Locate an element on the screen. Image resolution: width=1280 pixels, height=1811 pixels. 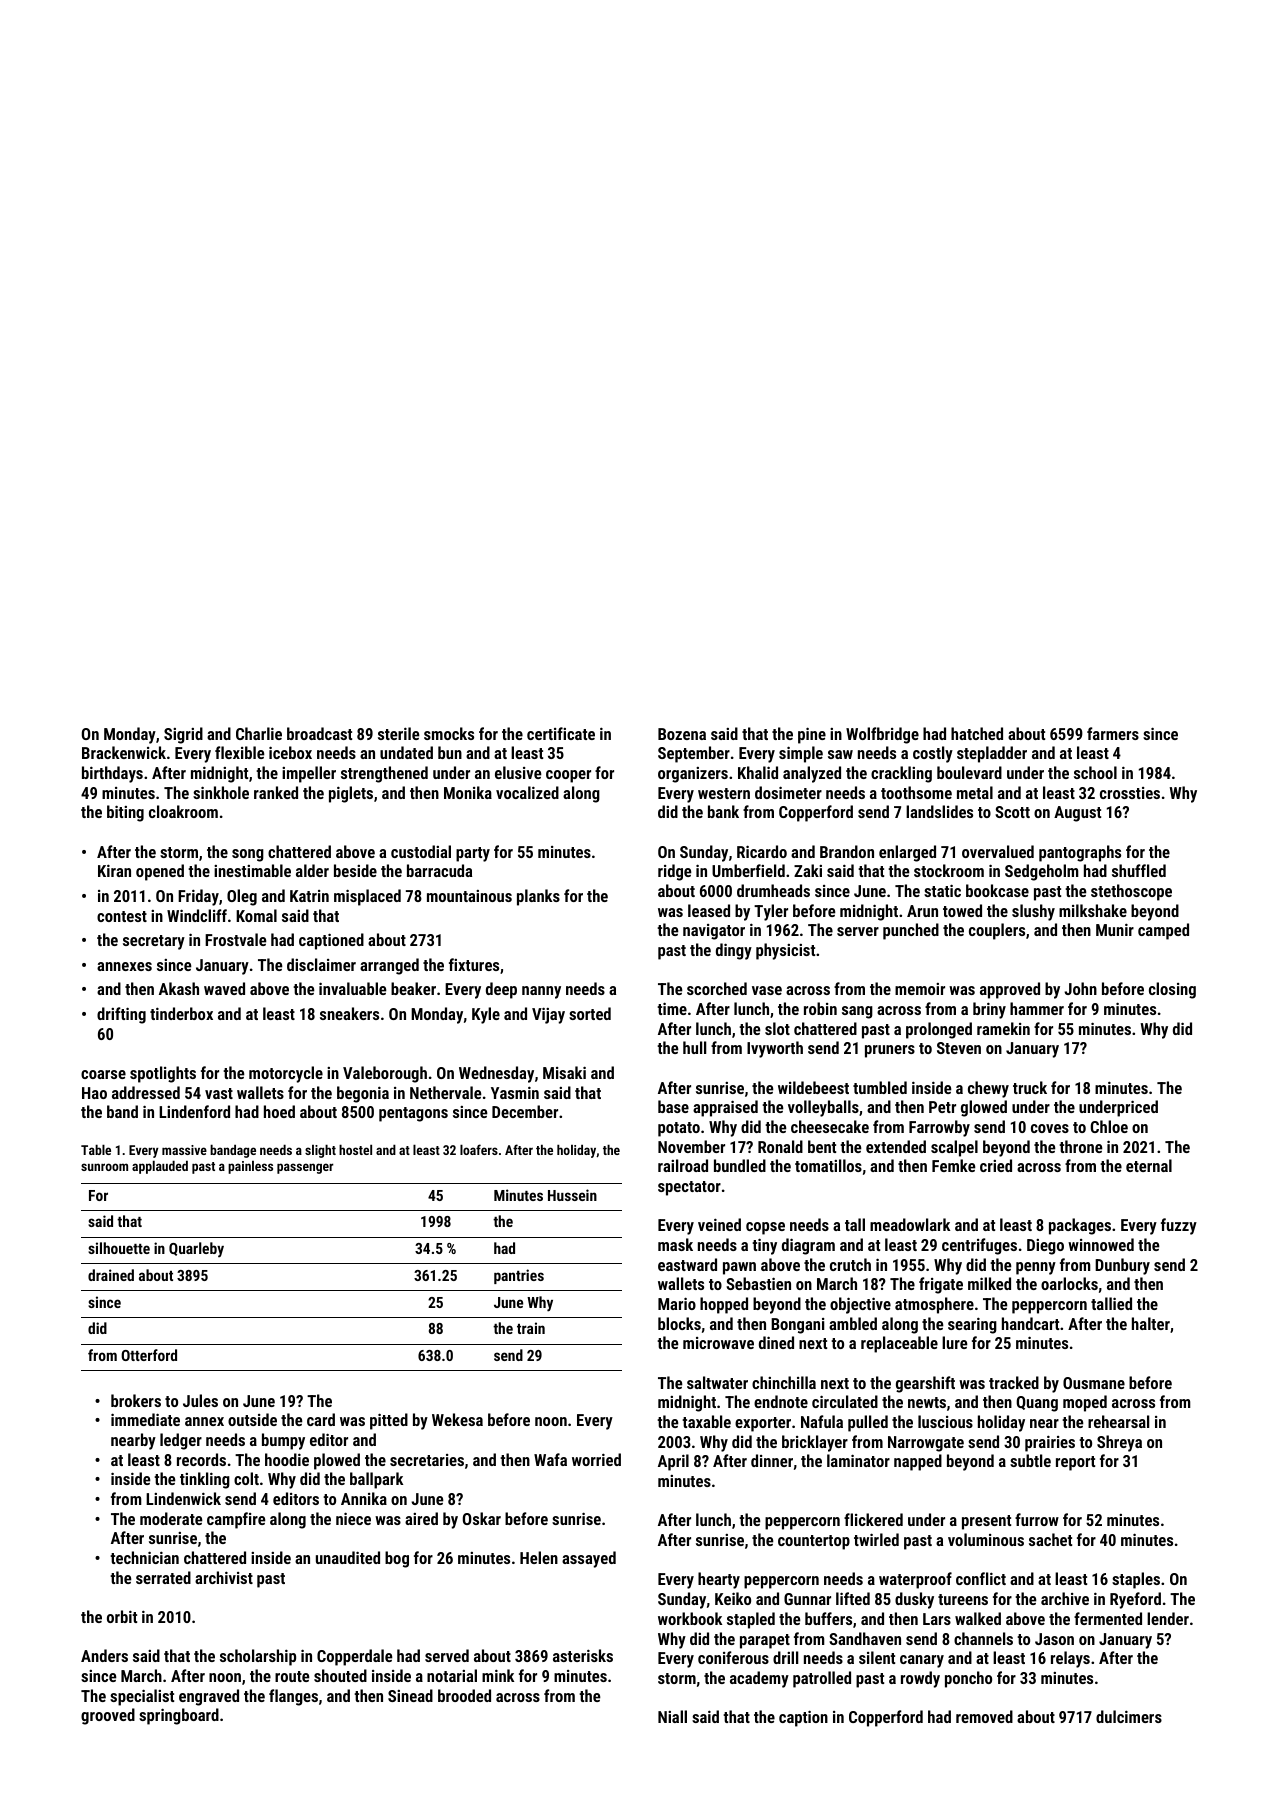
planks is located at coordinates (538, 897).
